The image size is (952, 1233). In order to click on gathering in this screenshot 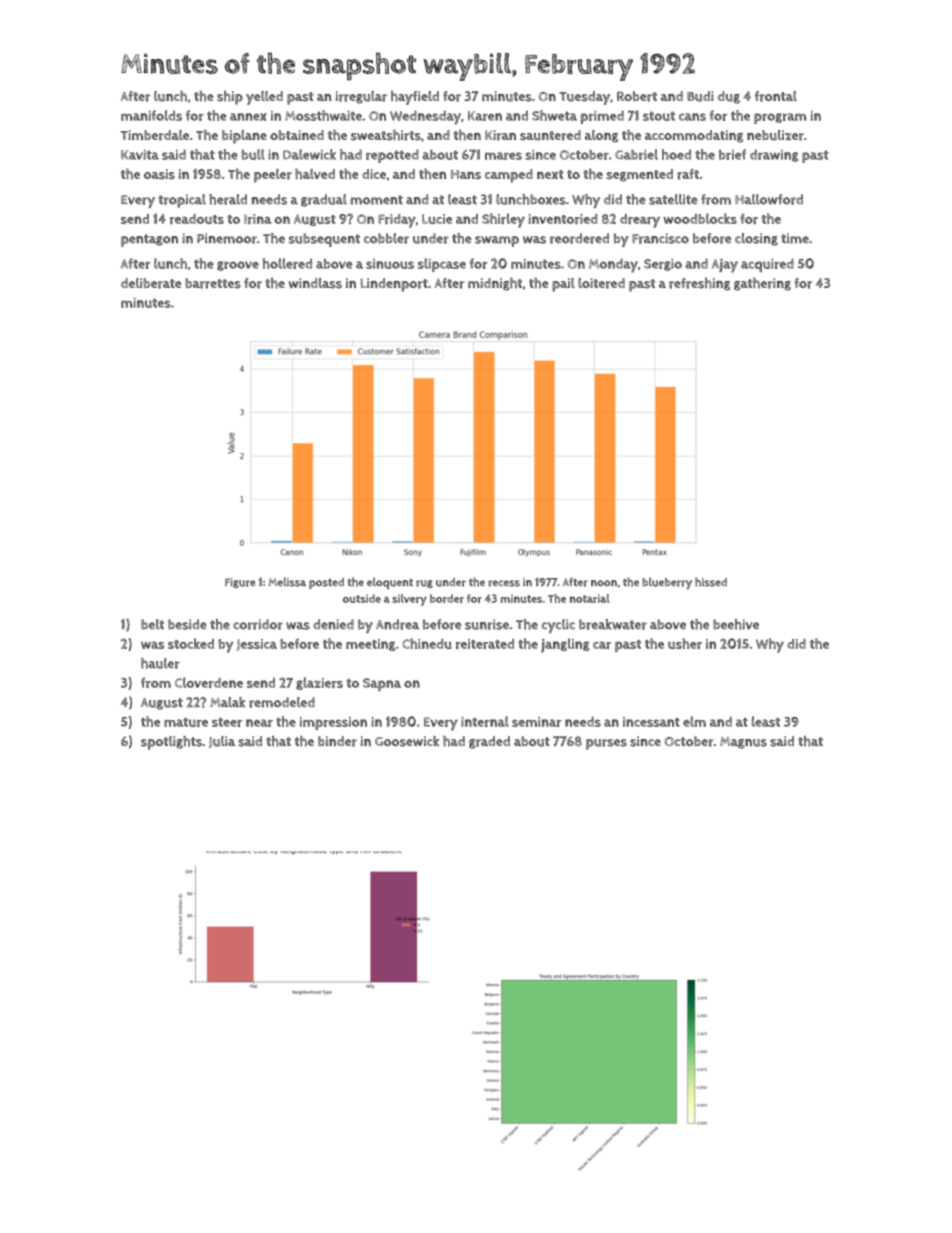, I will do `click(762, 284)`.
